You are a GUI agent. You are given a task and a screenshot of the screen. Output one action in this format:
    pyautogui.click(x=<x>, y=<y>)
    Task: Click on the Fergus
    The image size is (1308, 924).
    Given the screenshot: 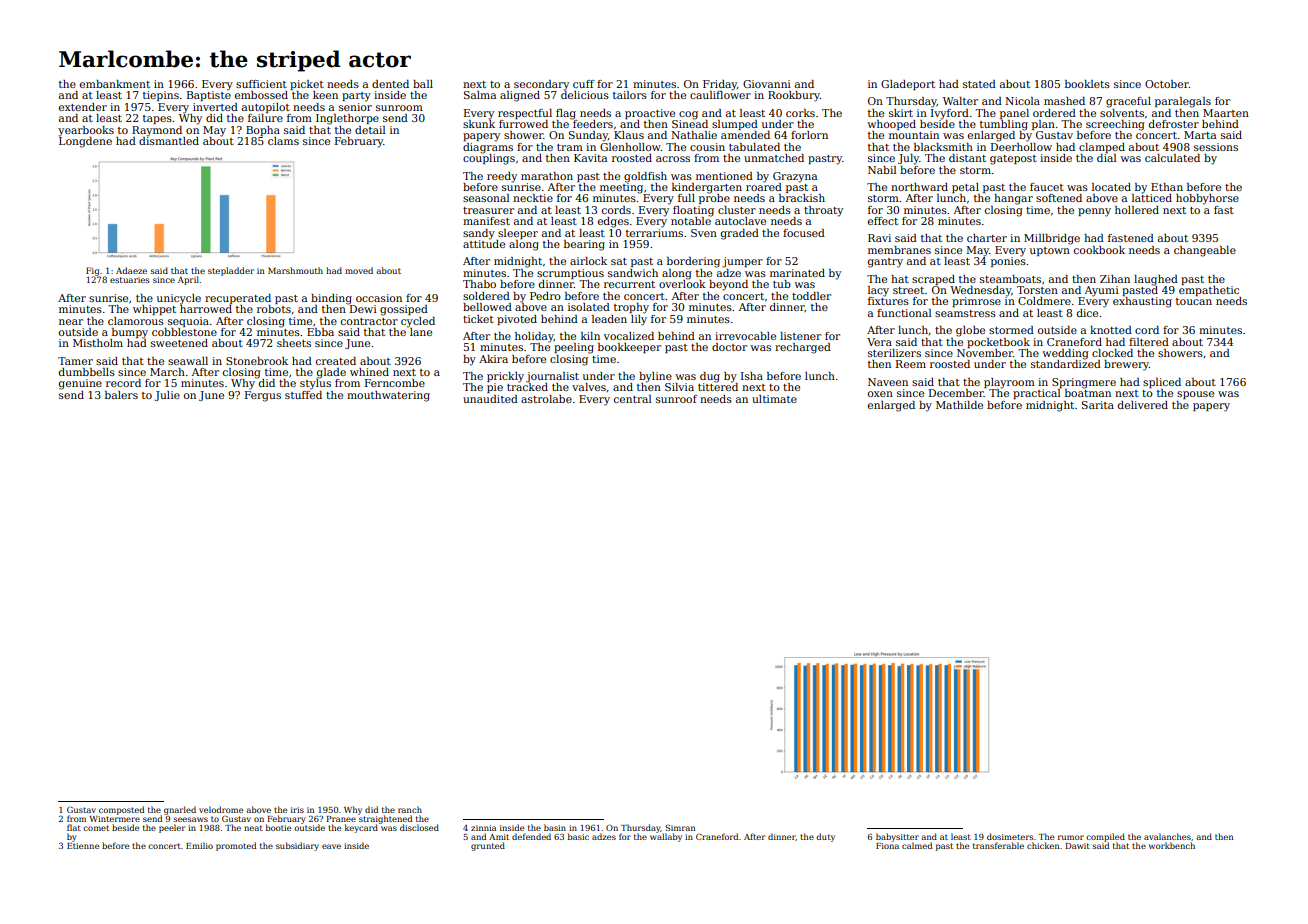 What is the action you would take?
    pyautogui.click(x=263, y=396)
